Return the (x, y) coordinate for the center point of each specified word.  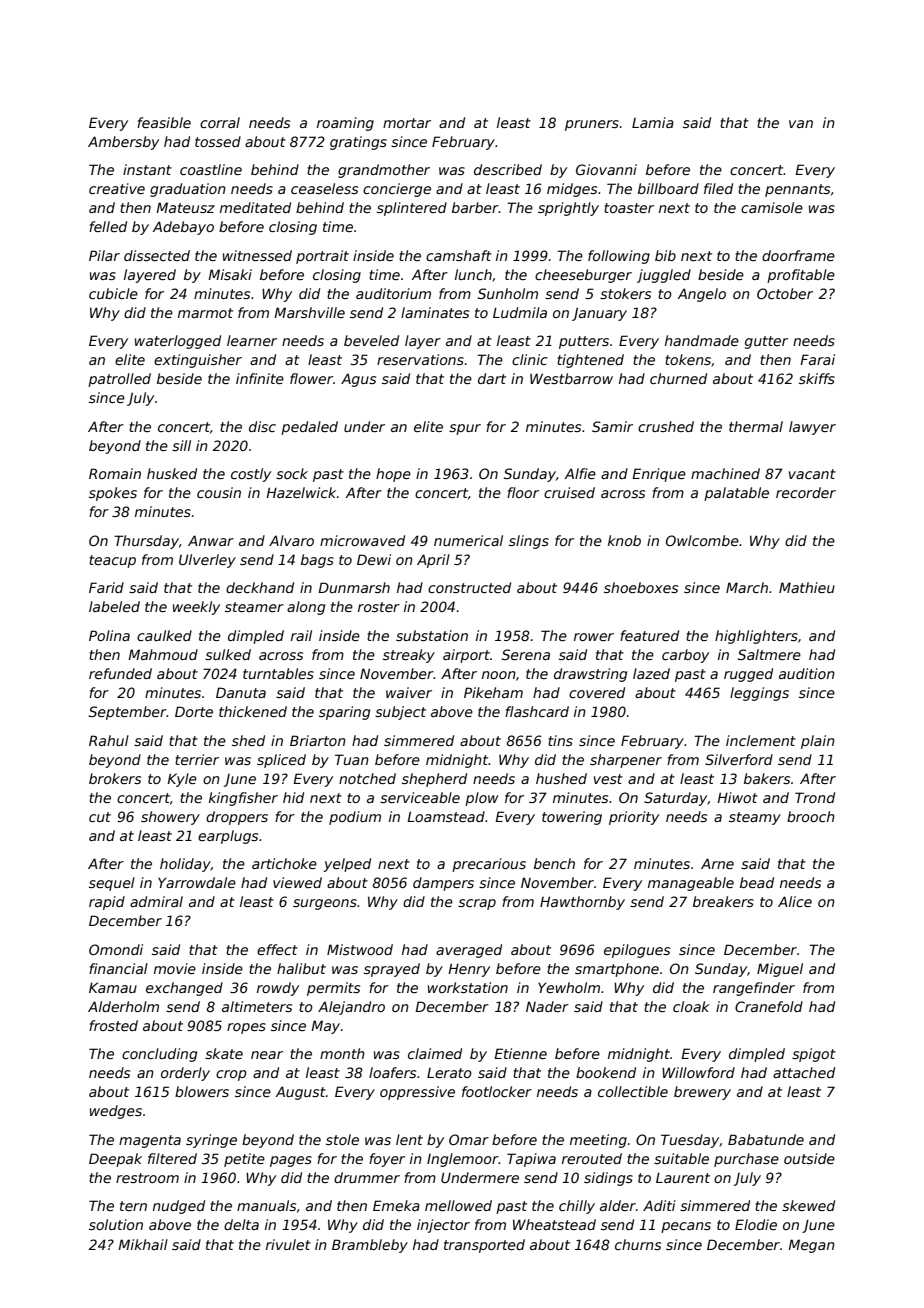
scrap (477, 904)
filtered (172, 1158)
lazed (651, 673)
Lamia (653, 122)
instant (147, 169)
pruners (592, 125)
